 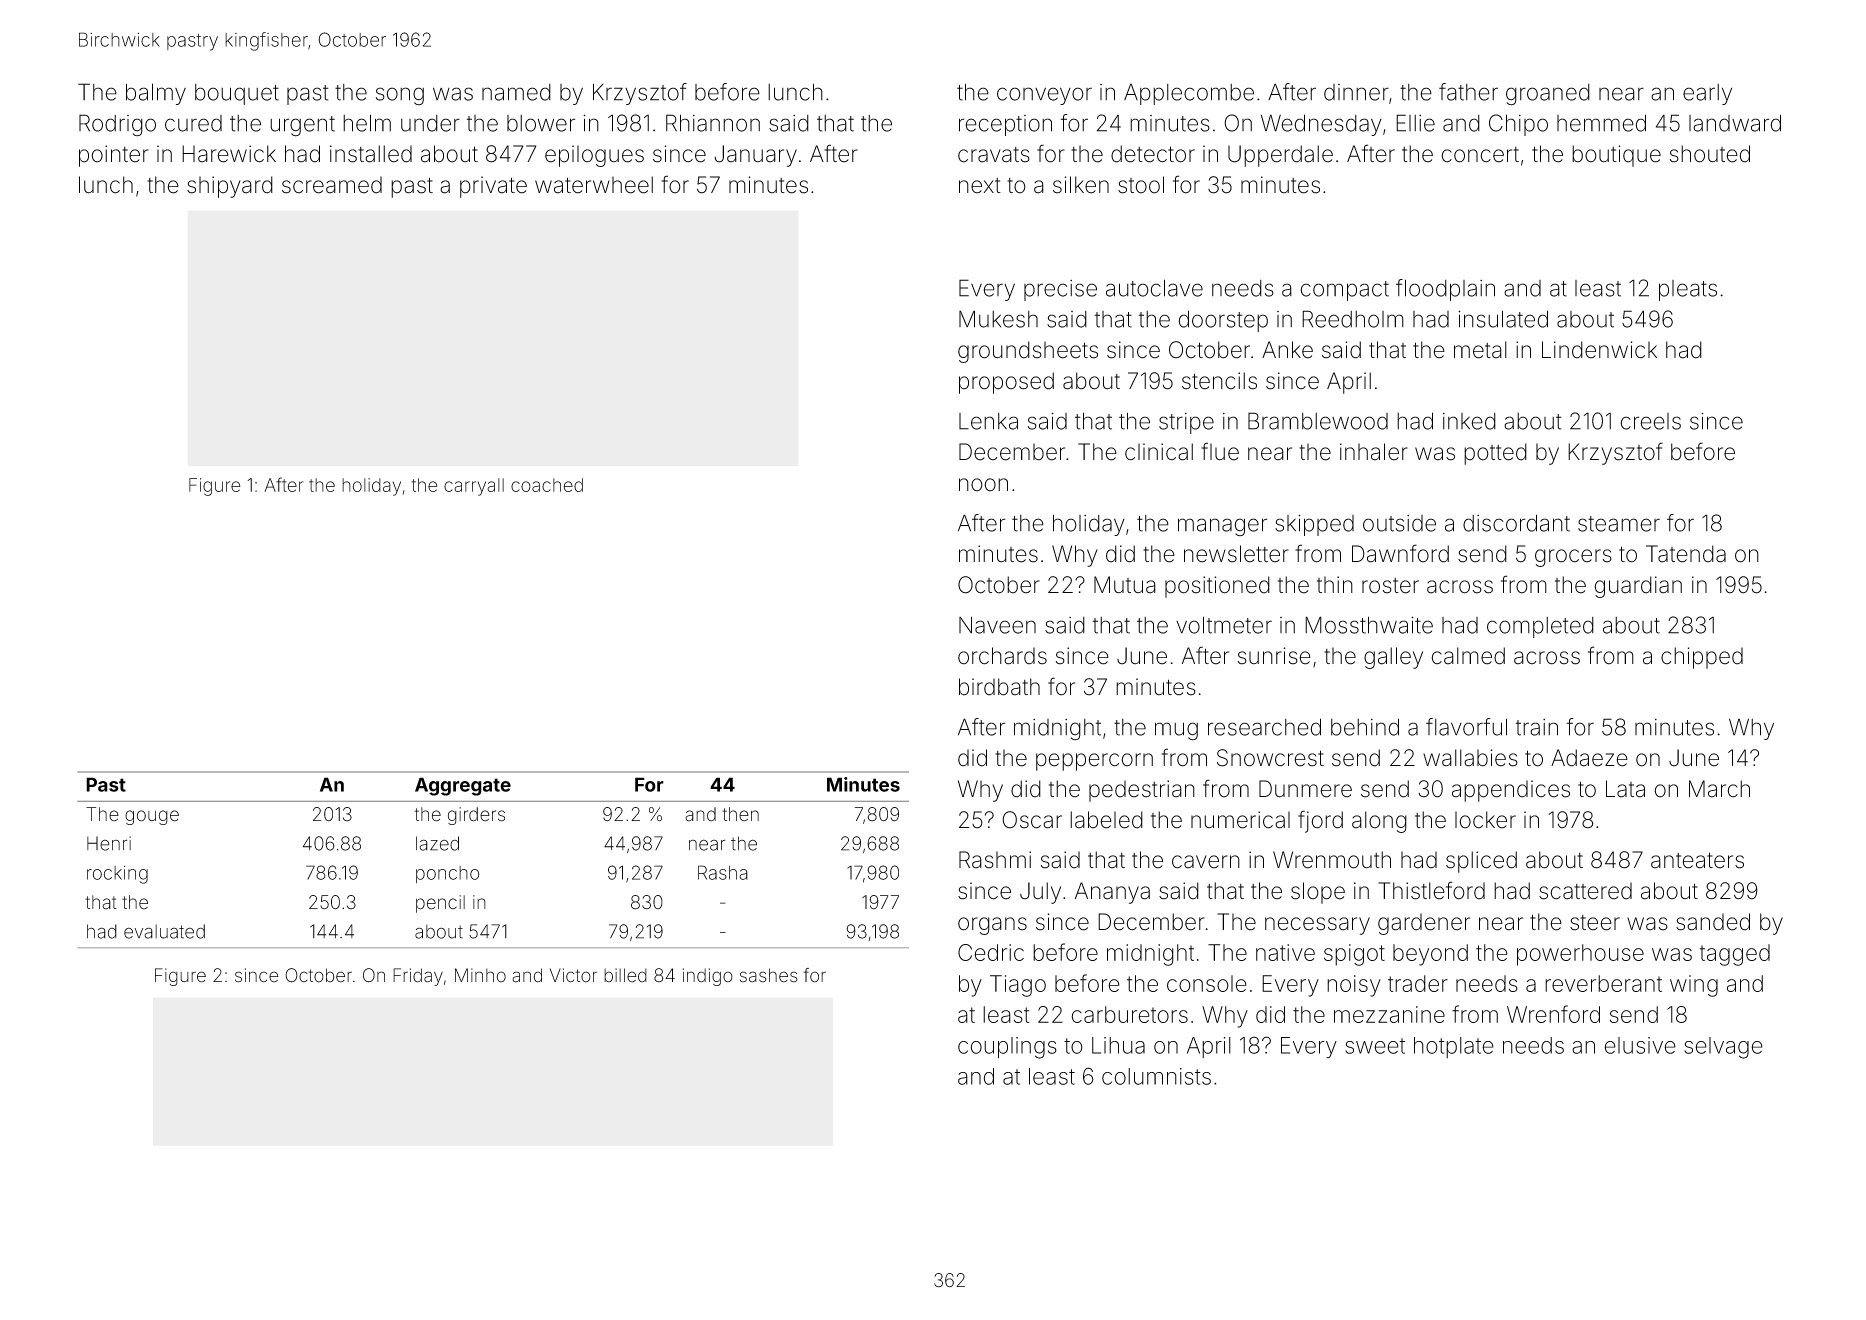 I want to click on pencil, so click(x=440, y=904).
